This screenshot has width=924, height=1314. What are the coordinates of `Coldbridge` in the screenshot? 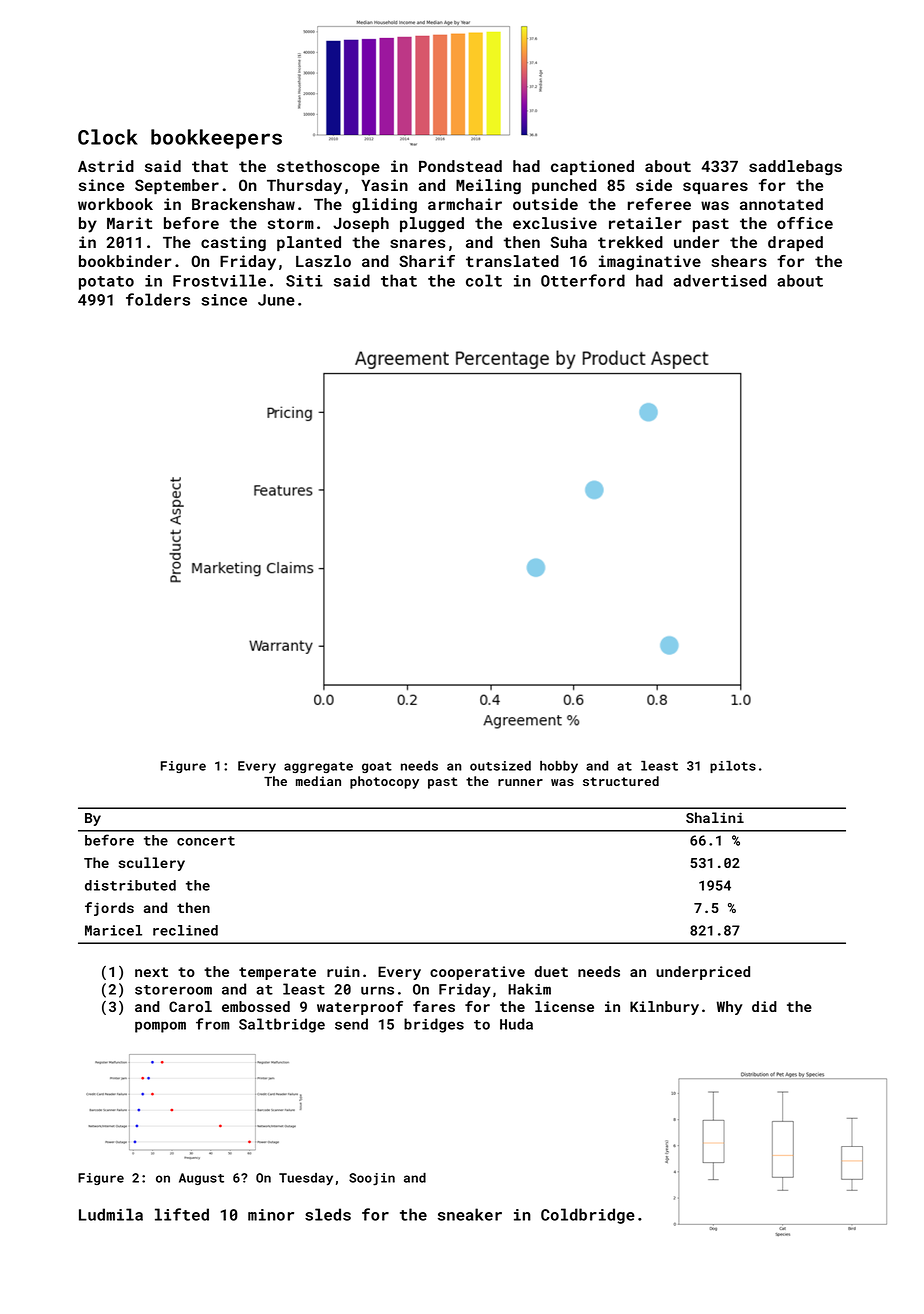 It's located at (588, 1216).
